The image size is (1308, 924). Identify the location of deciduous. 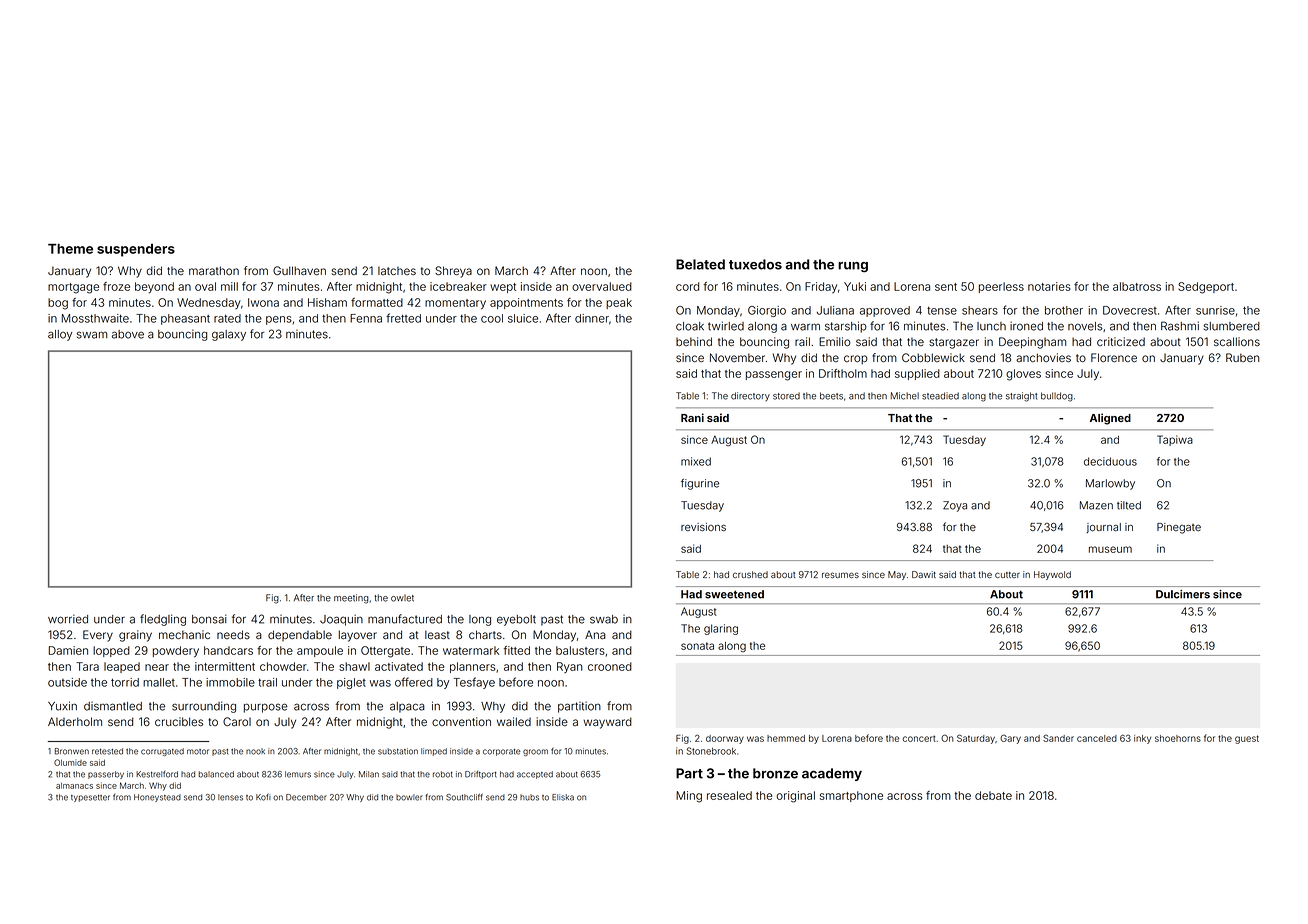
(1110, 461).
